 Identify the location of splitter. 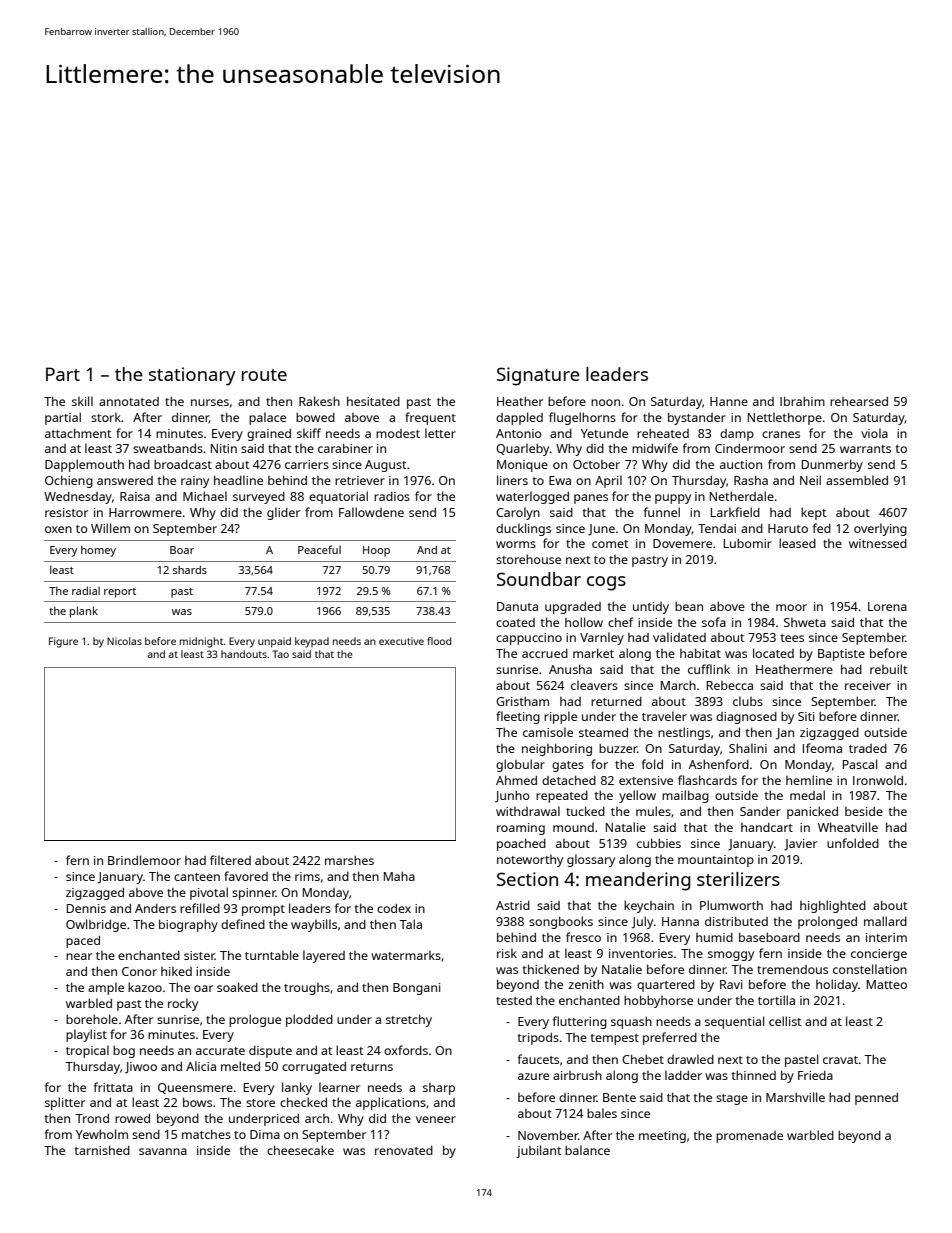
(65, 1103).
